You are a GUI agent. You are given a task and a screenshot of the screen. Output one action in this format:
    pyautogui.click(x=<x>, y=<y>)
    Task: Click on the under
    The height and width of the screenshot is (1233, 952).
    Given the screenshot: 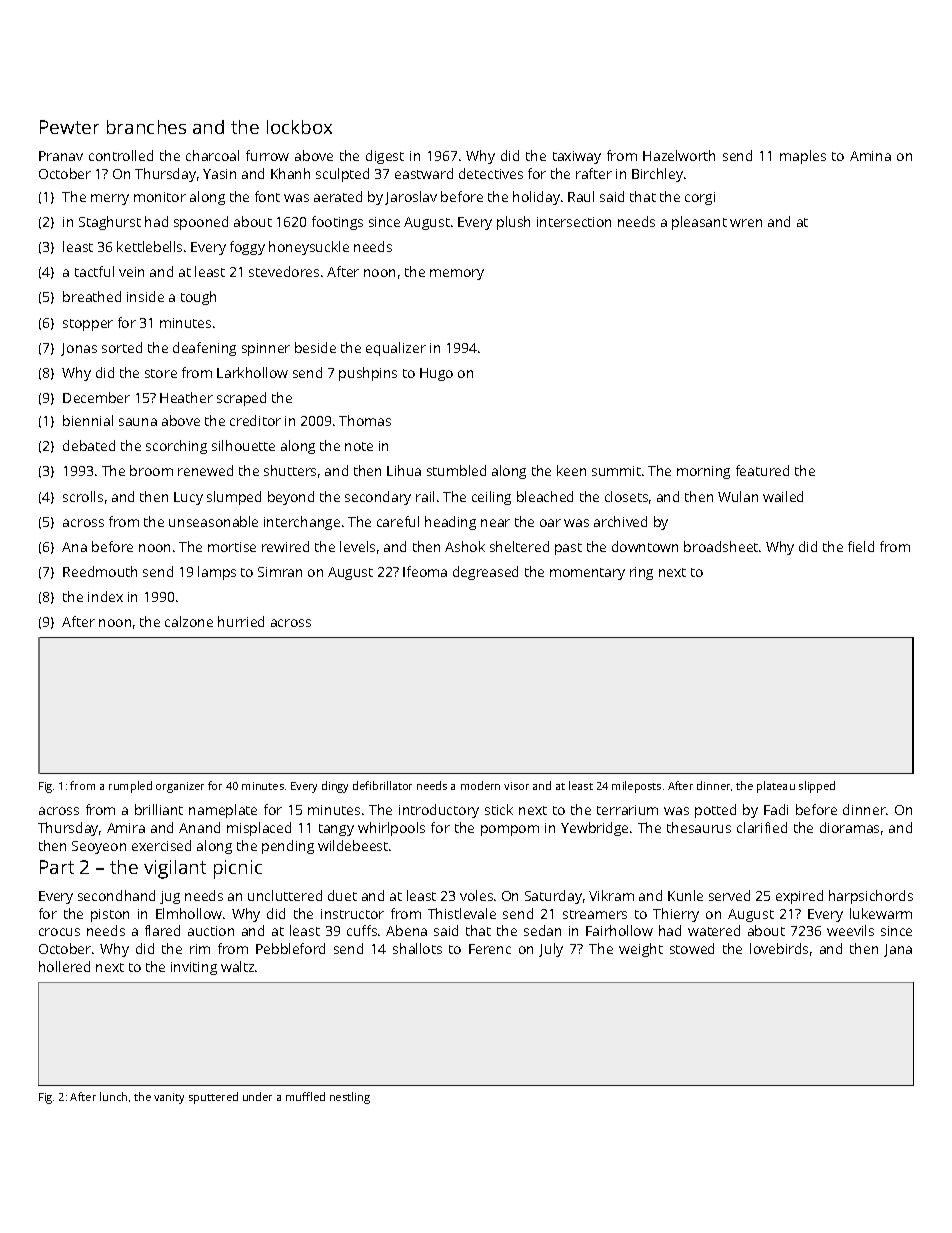 What is the action you would take?
    pyautogui.click(x=257, y=1096)
